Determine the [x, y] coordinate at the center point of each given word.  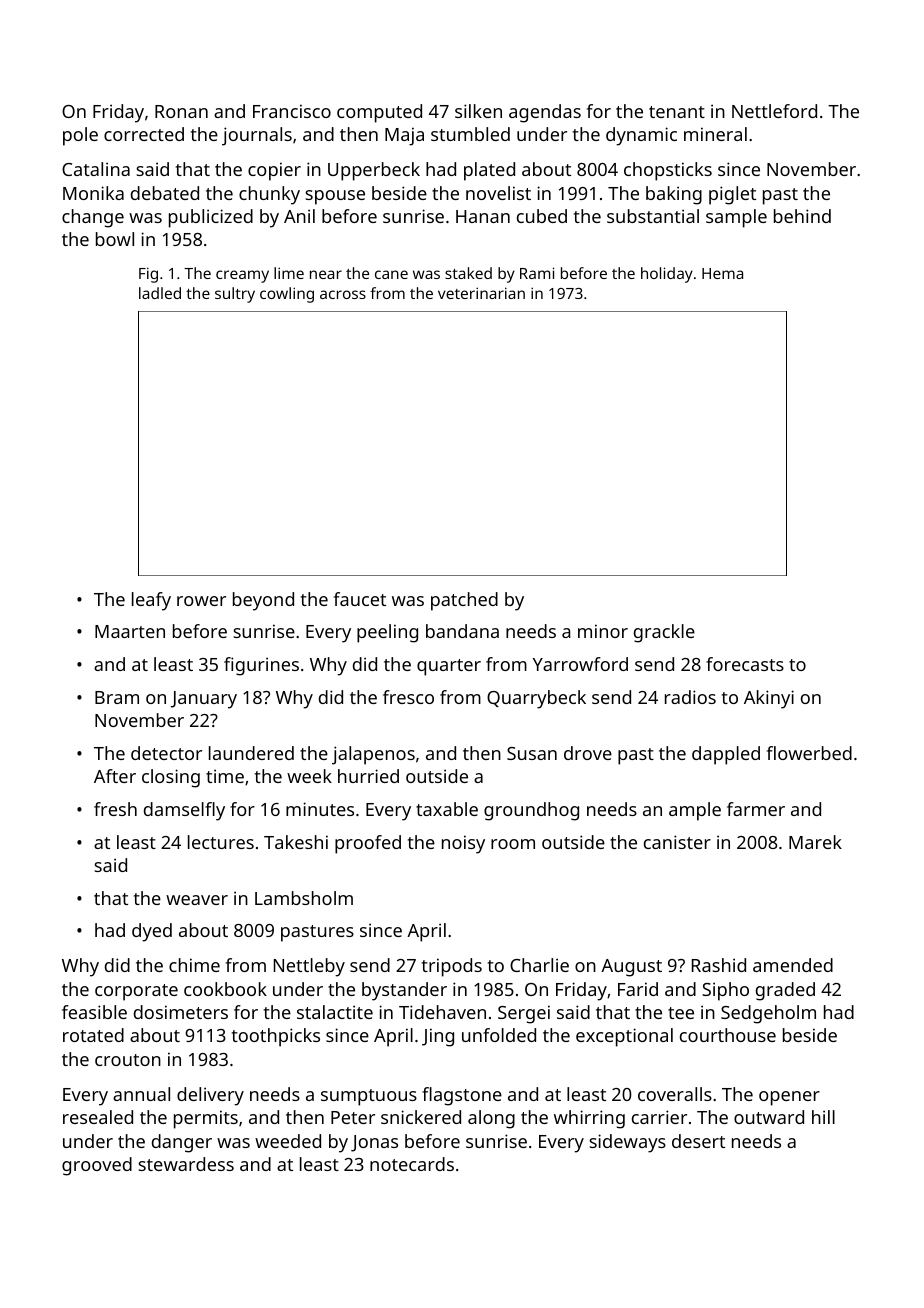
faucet [360, 599]
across [343, 294]
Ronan [181, 111]
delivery [210, 1096]
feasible [94, 1012]
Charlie [539, 965]
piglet [732, 195]
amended [793, 965]
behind [802, 216]
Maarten [130, 631]
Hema [722, 273]
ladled [160, 293]
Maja [404, 136]
